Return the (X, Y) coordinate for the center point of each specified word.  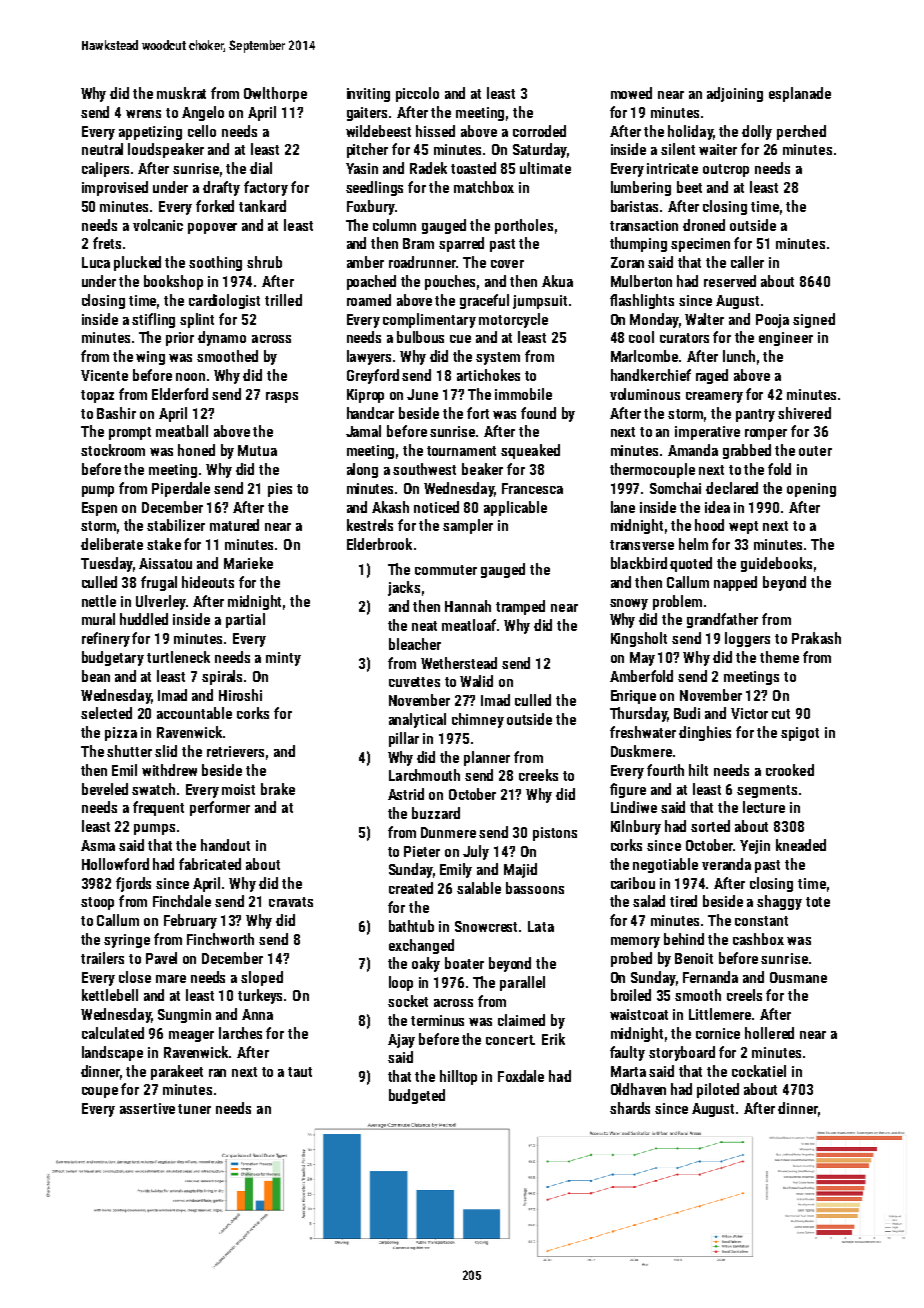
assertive (147, 1108)
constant (761, 921)
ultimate (545, 168)
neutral (102, 149)
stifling (153, 320)
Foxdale (521, 1076)
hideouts (208, 582)
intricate (672, 168)
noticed (436, 507)
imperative (707, 433)
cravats (291, 902)
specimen (700, 245)
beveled (105, 789)
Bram (418, 243)
